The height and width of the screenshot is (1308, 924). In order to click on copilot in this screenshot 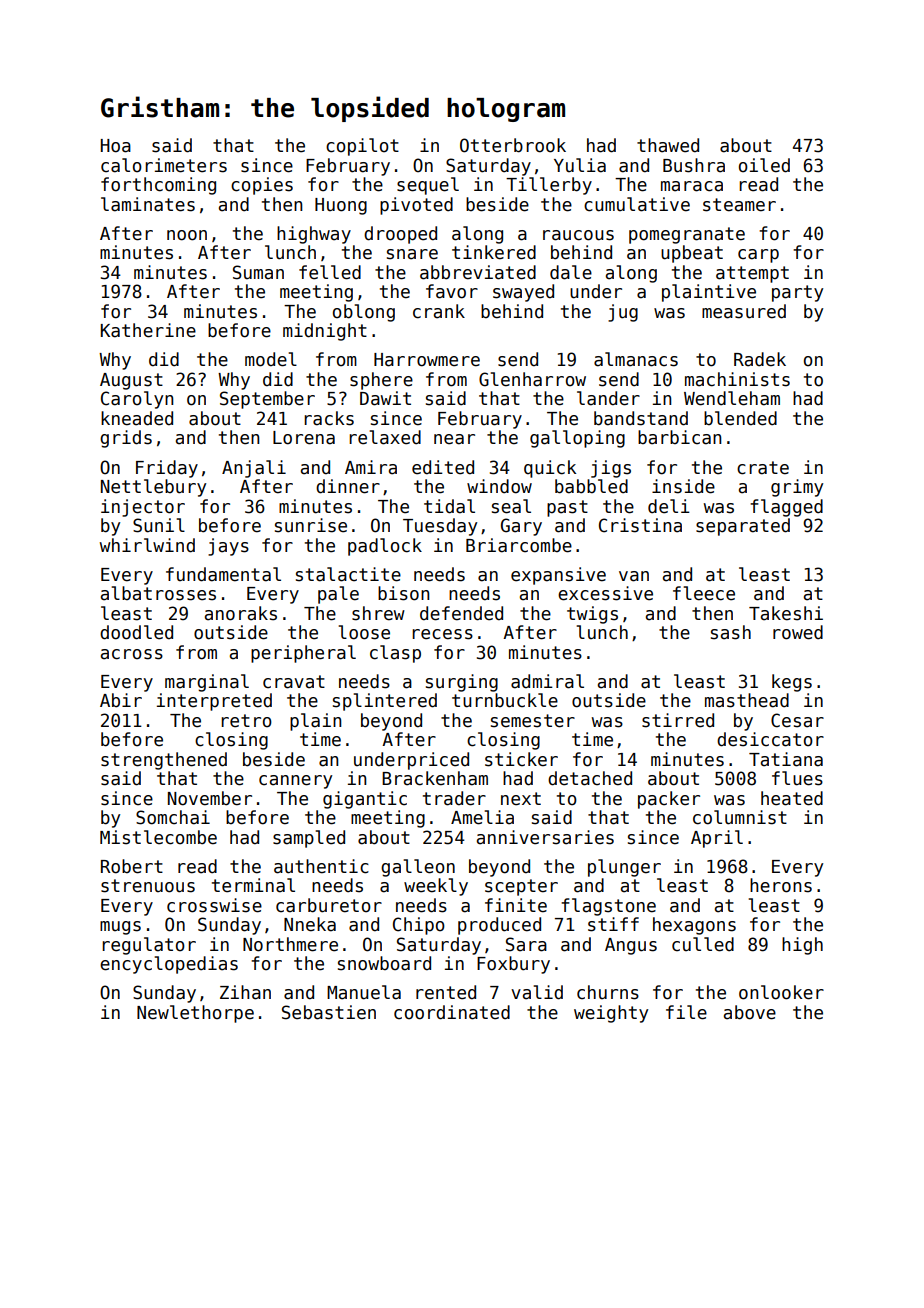, I will do `click(362, 147)`.
